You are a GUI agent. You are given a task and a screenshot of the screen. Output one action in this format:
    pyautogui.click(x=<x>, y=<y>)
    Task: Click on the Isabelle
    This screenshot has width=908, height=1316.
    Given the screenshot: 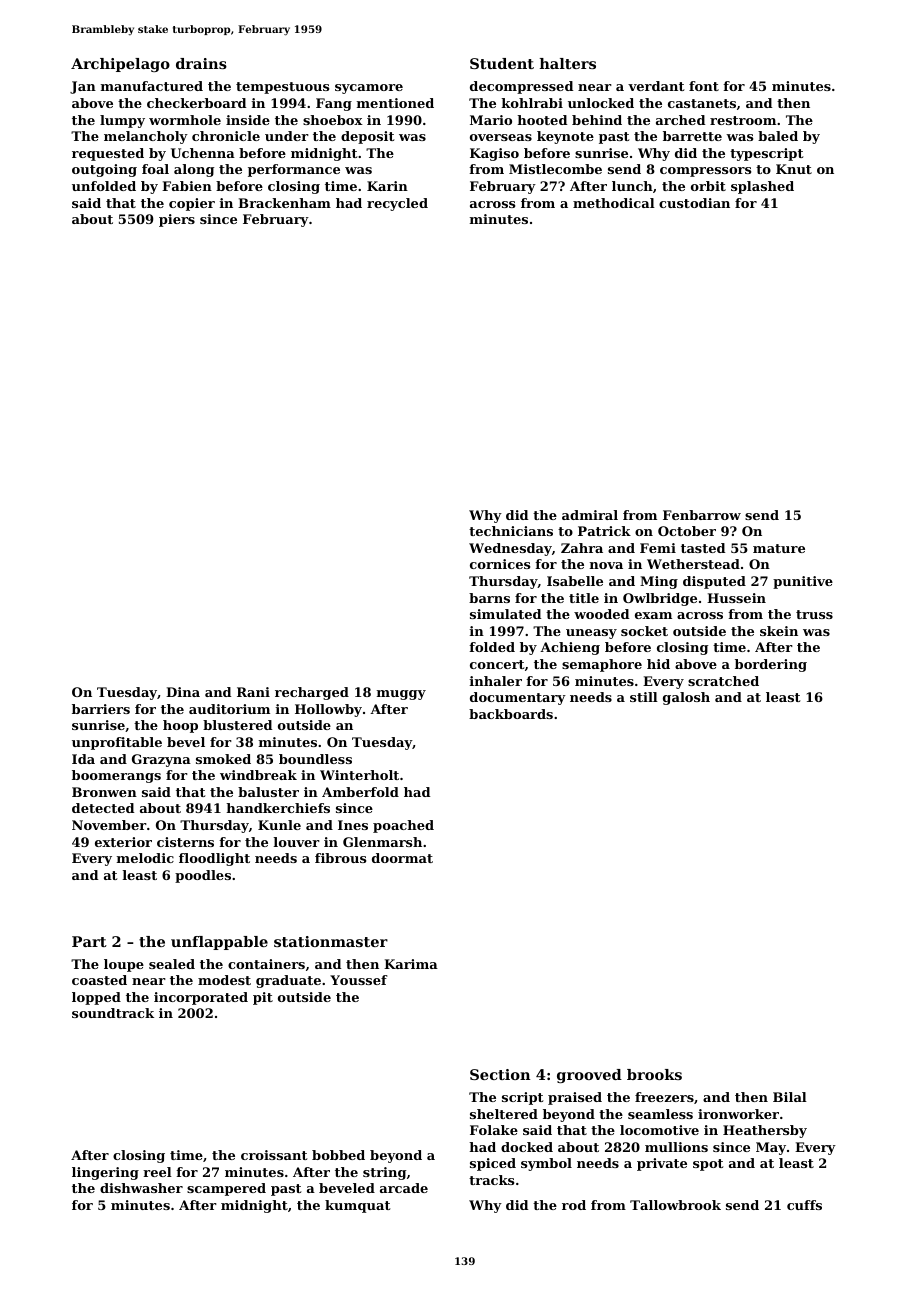 What is the action you would take?
    pyautogui.click(x=575, y=581)
